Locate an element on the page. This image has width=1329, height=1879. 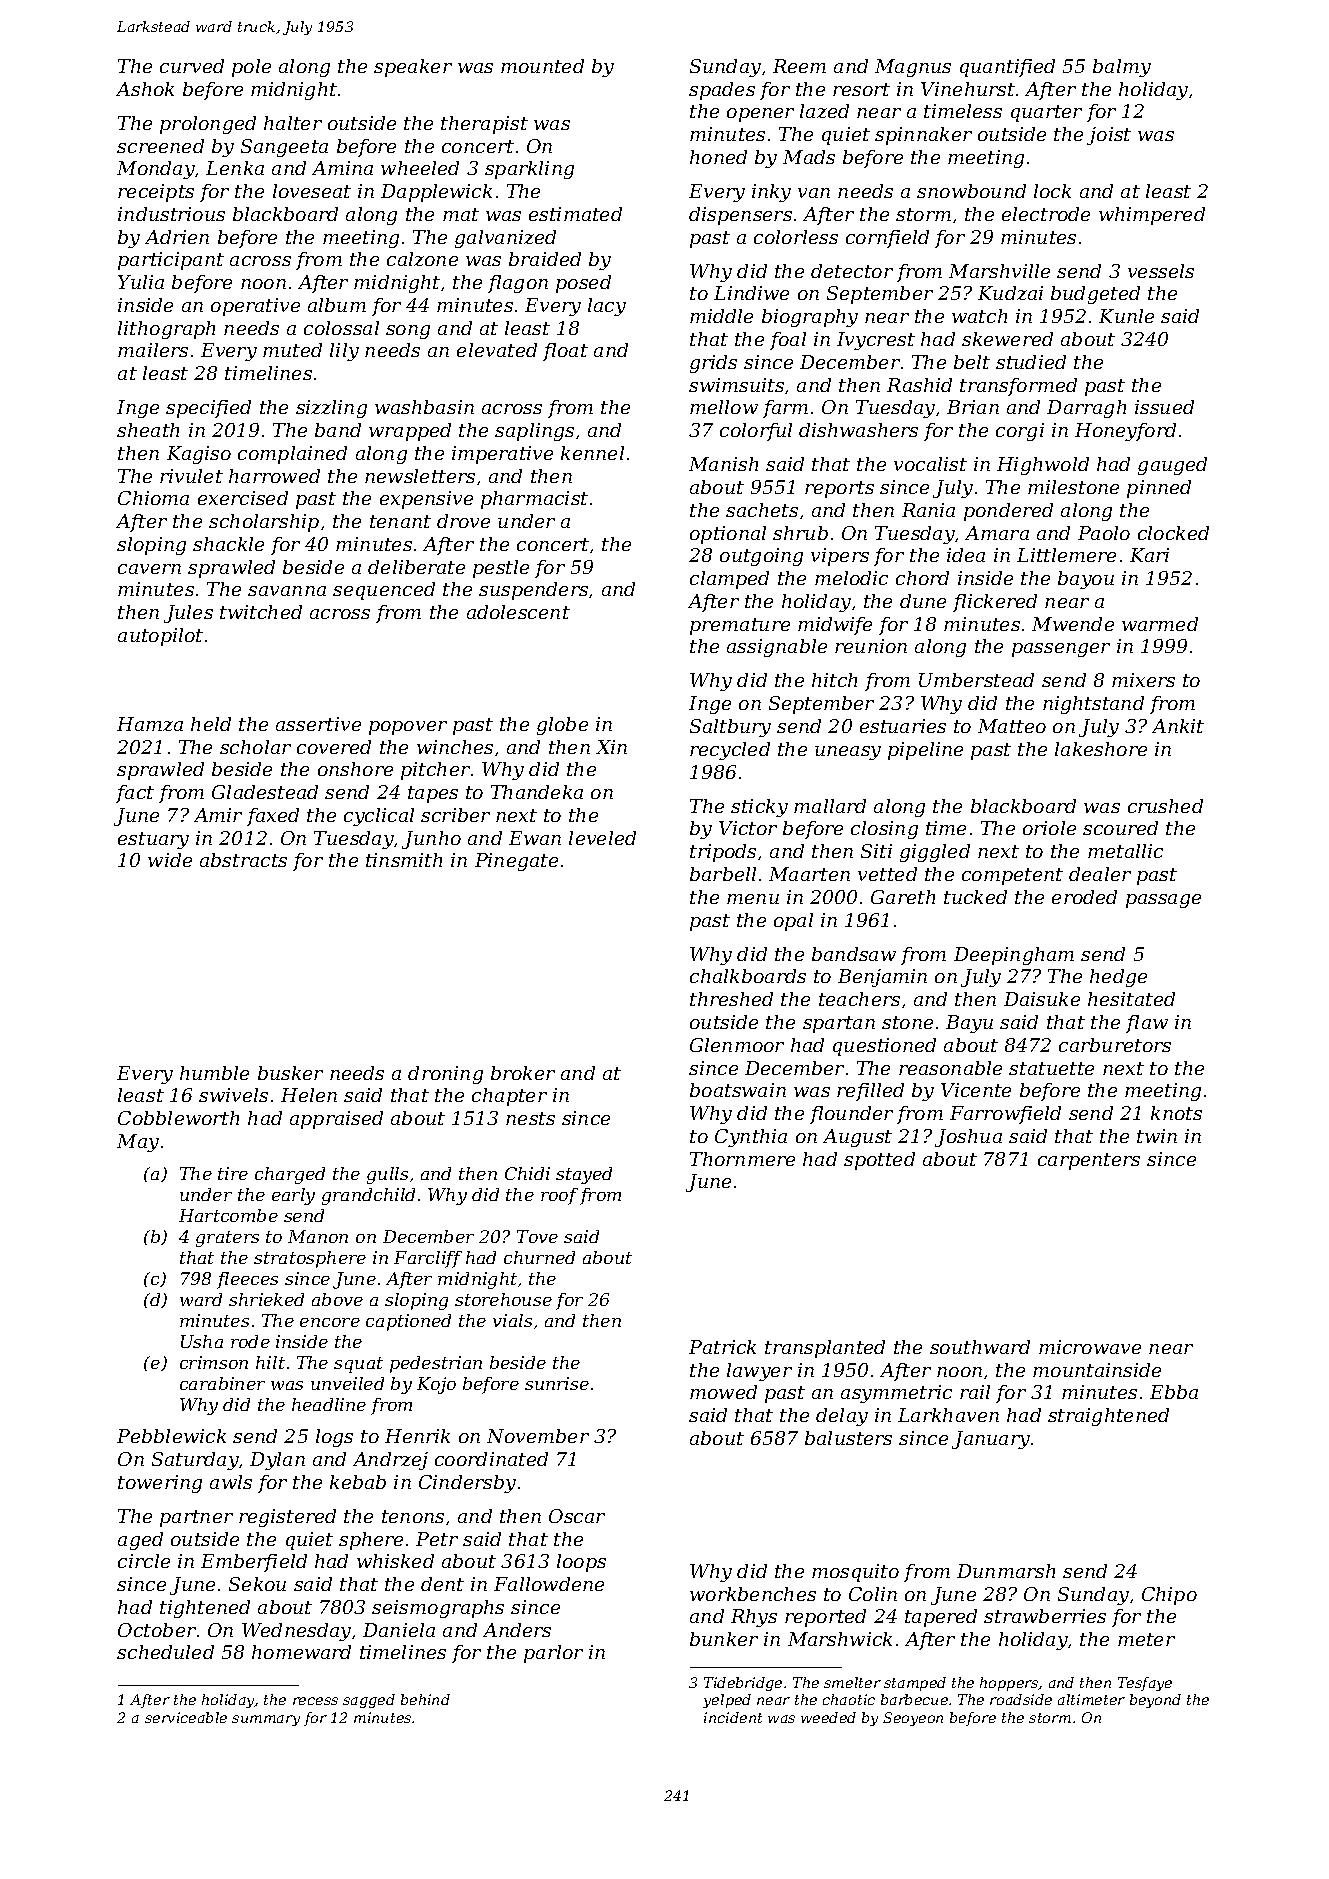
Tidebridge is located at coordinates (743, 1684).
